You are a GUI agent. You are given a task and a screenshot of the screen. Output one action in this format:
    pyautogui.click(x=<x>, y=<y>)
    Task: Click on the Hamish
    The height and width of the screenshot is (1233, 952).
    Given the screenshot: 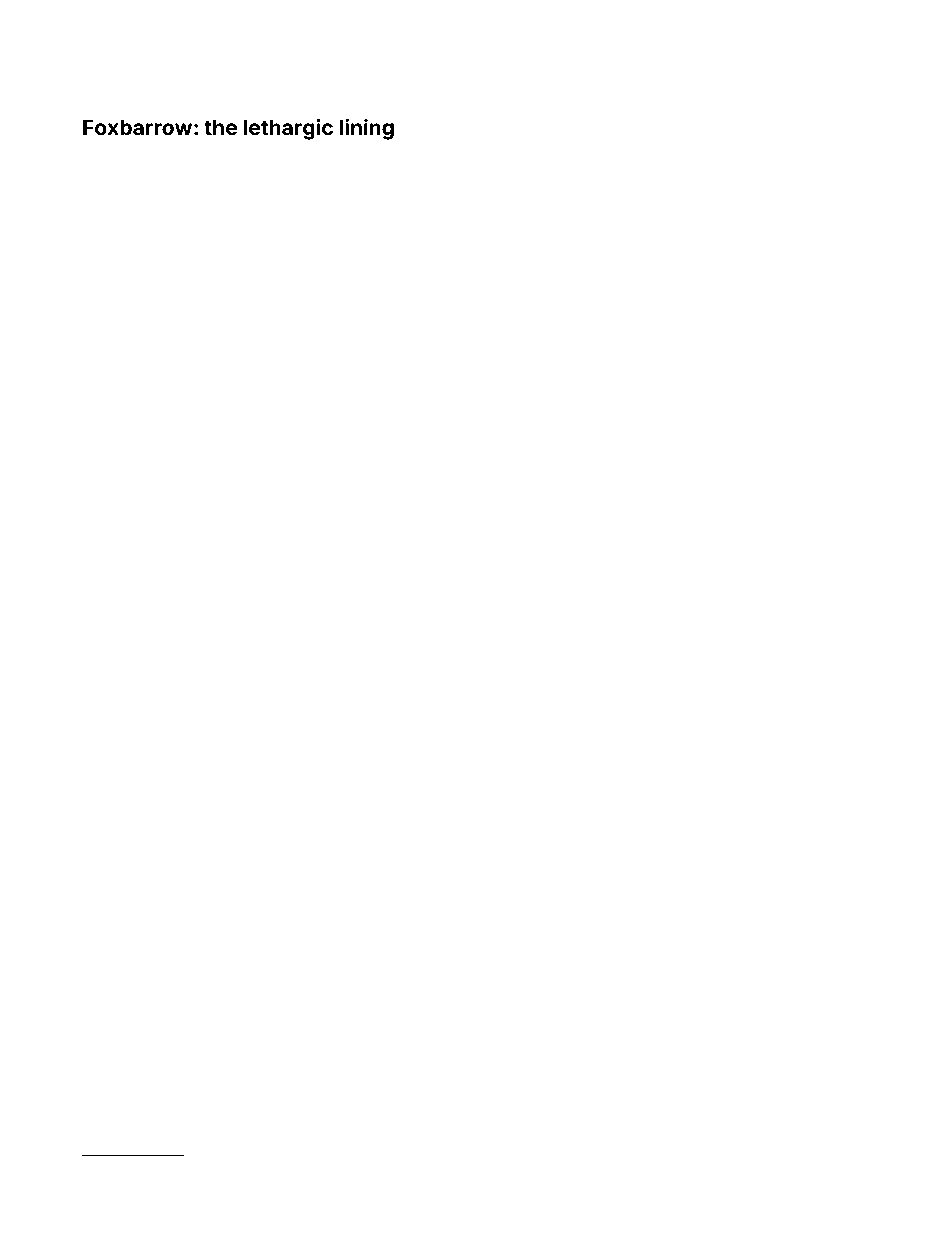 What is the action you would take?
    pyautogui.click(x=837, y=165)
